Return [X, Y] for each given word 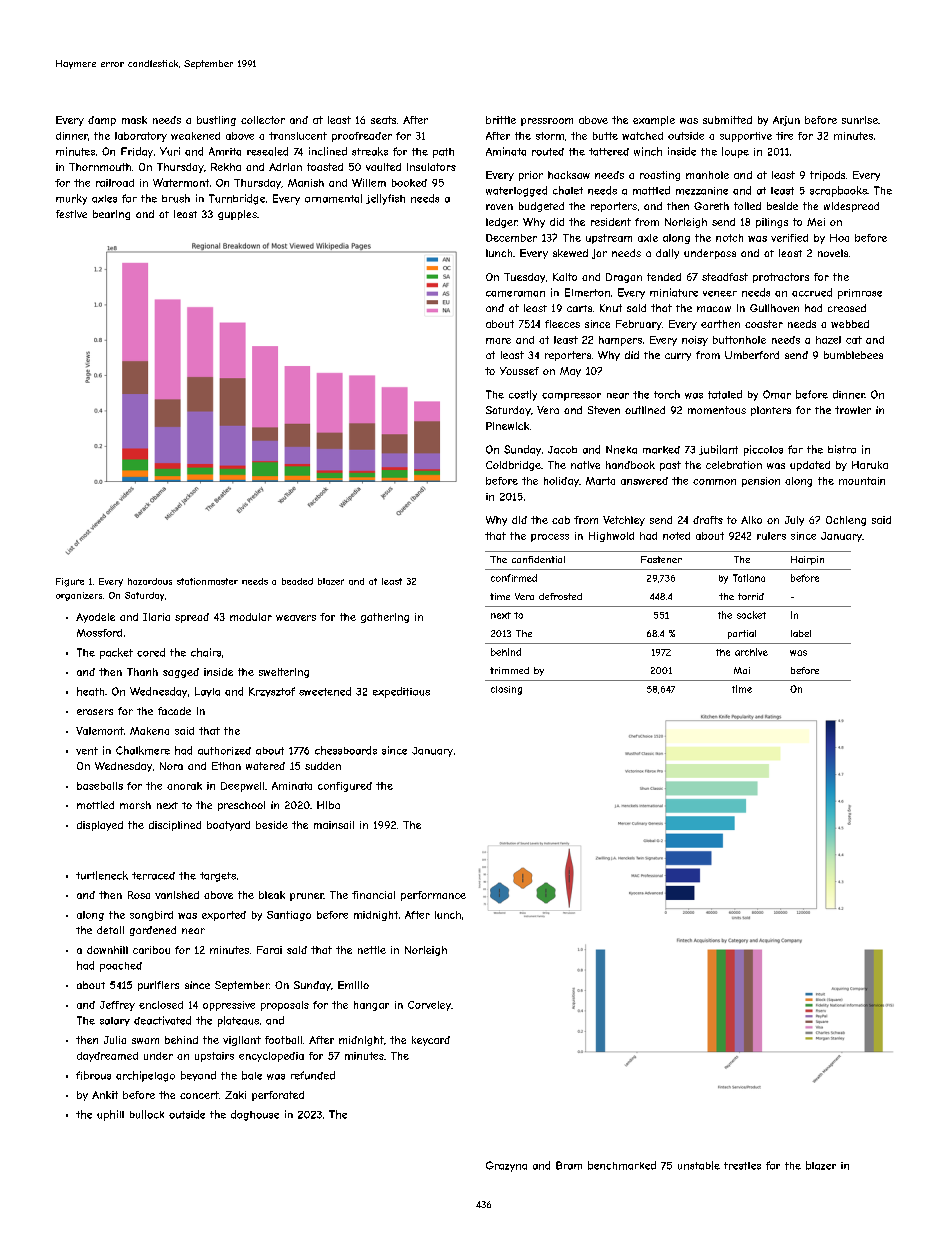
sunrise [860, 120]
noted [676, 536]
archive [751, 652]
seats [383, 120]
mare [498, 341]
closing [506, 690]
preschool [241, 806]
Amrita [225, 151]
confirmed [514, 578]
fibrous [93, 1075]
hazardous [150, 581]
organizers [79, 596]
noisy [695, 341]
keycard [431, 1041]
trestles [742, 1166]
